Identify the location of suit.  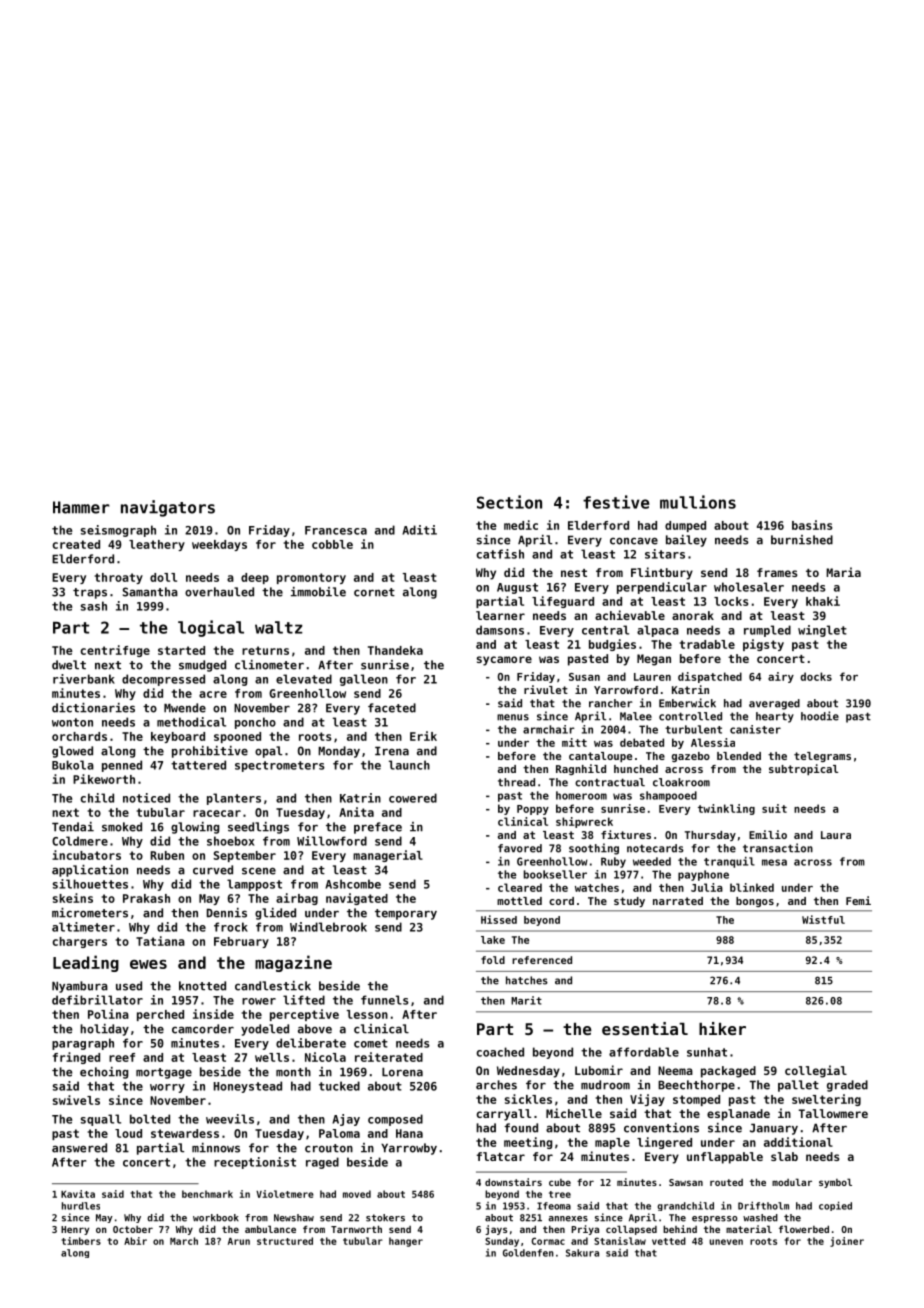
(774, 808).
